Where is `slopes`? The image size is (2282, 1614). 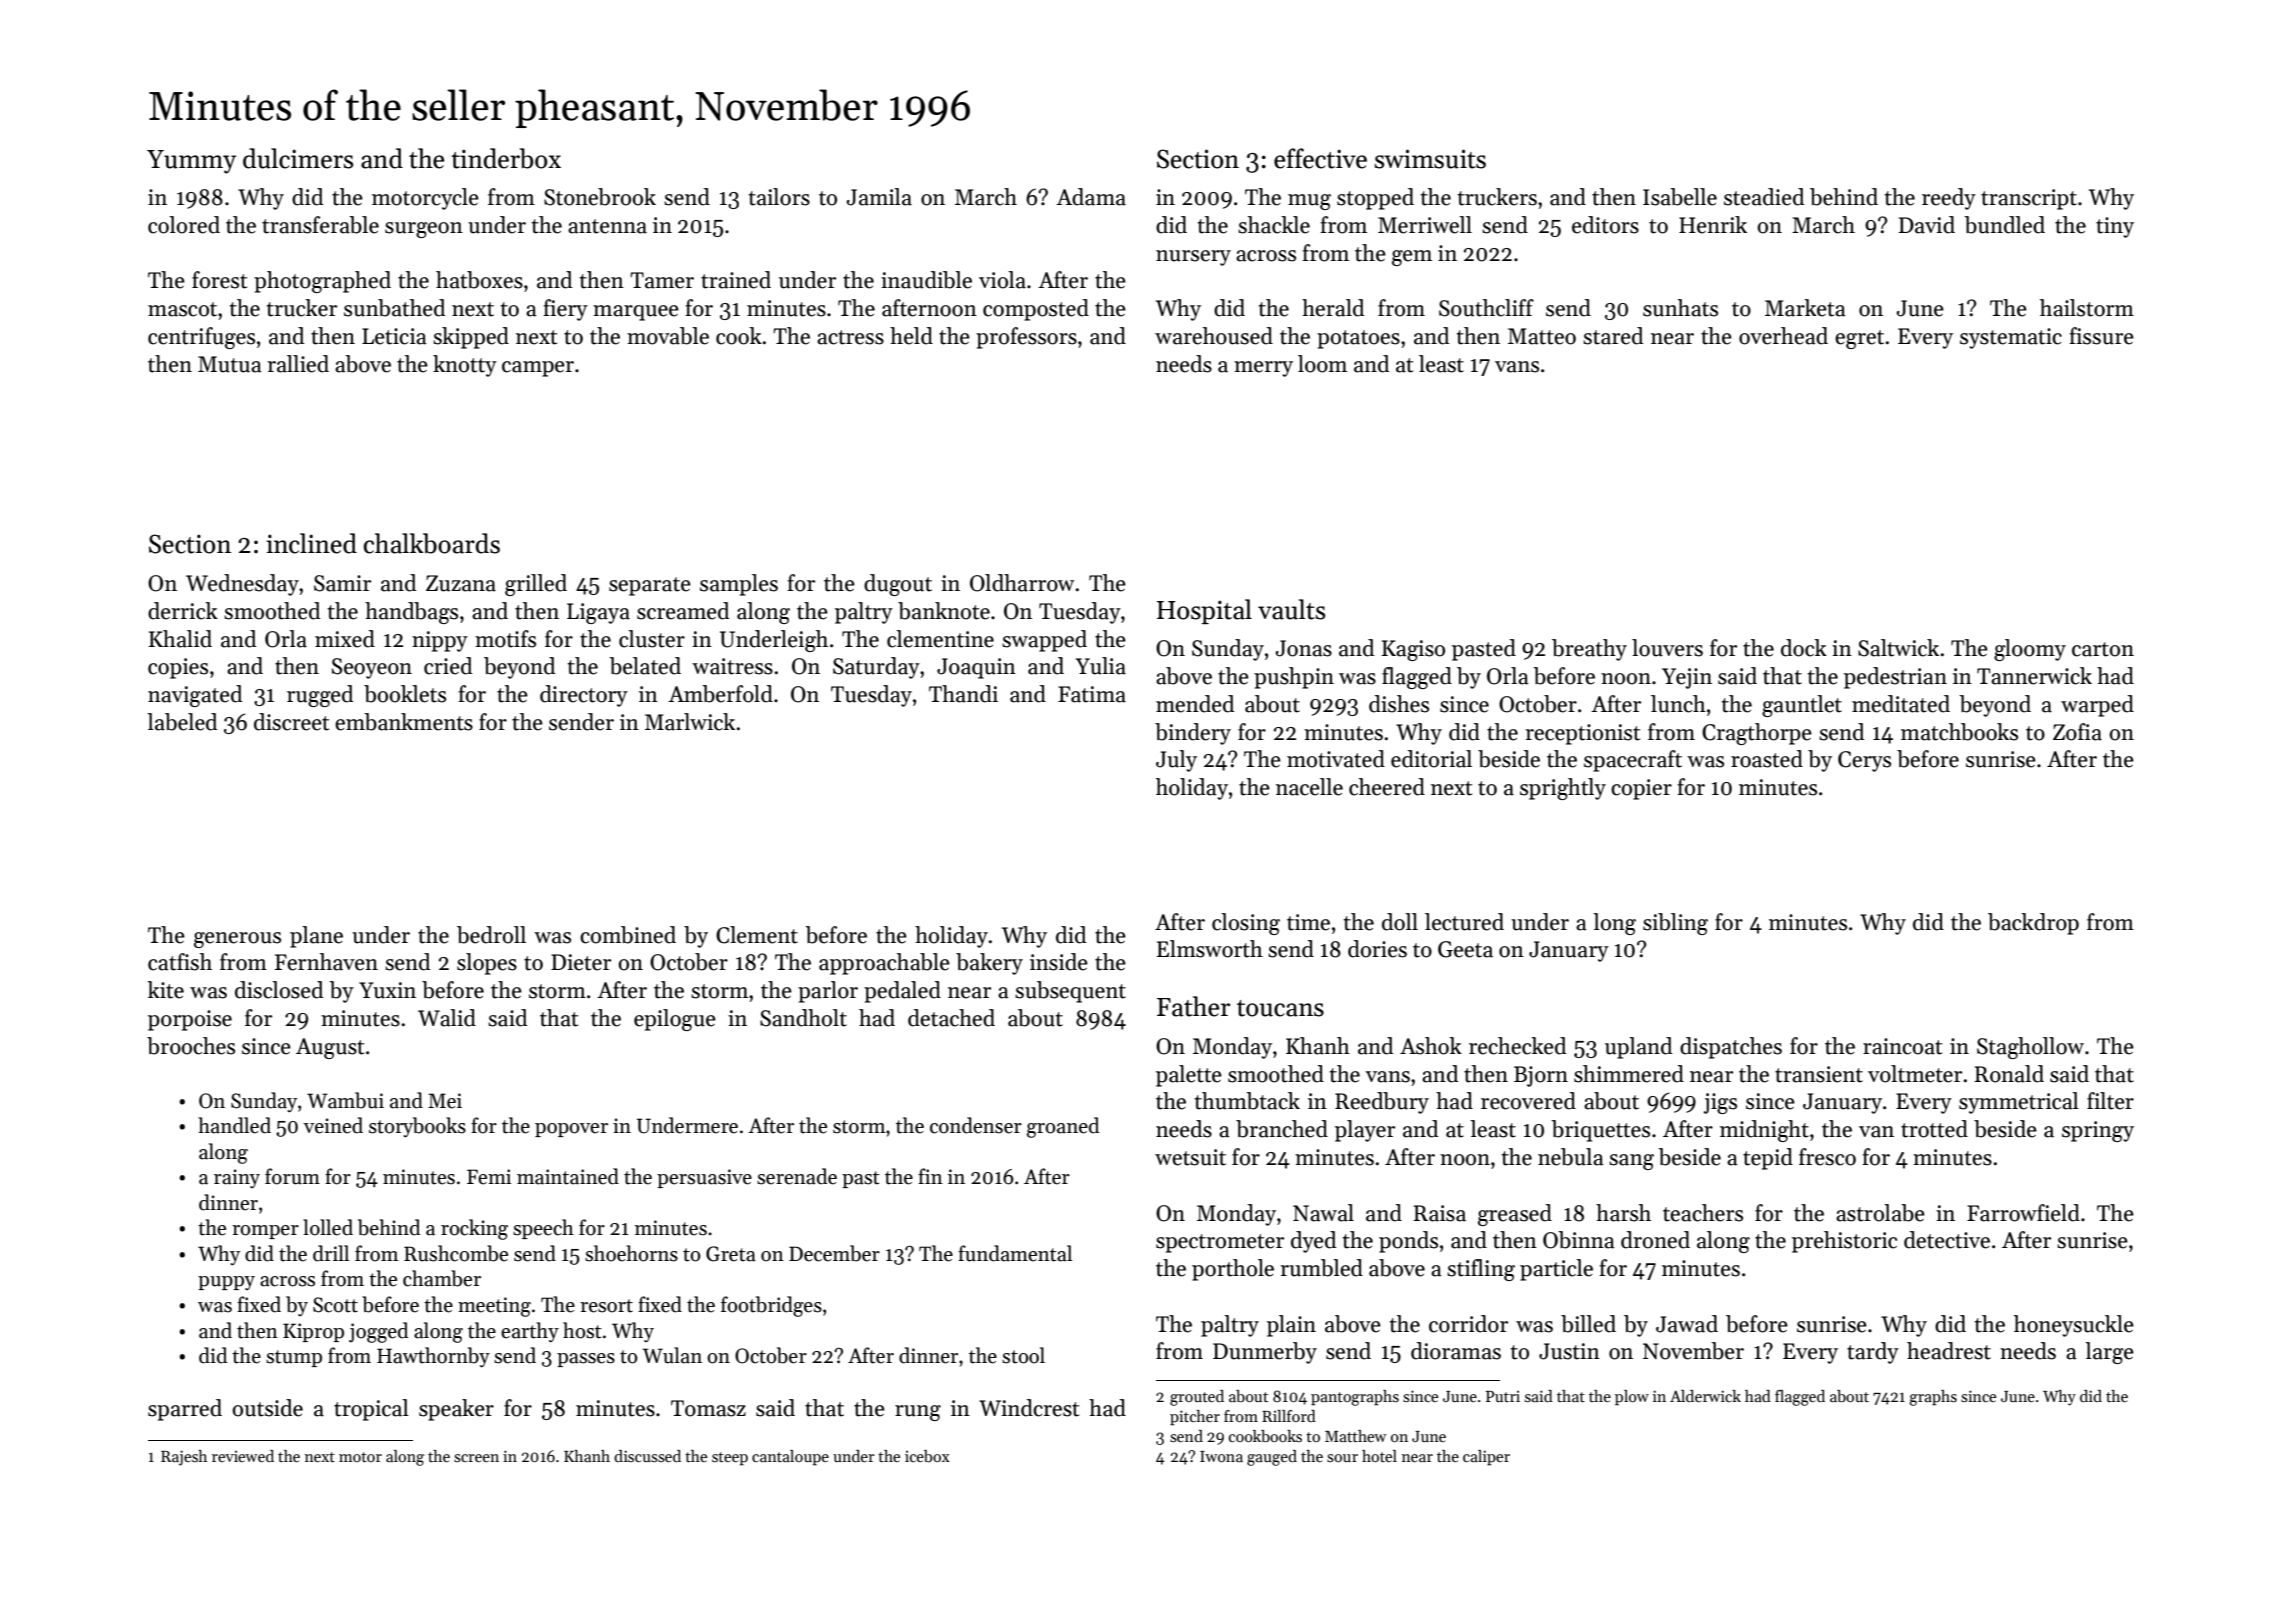 slopes is located at coordinates (487, 964).
